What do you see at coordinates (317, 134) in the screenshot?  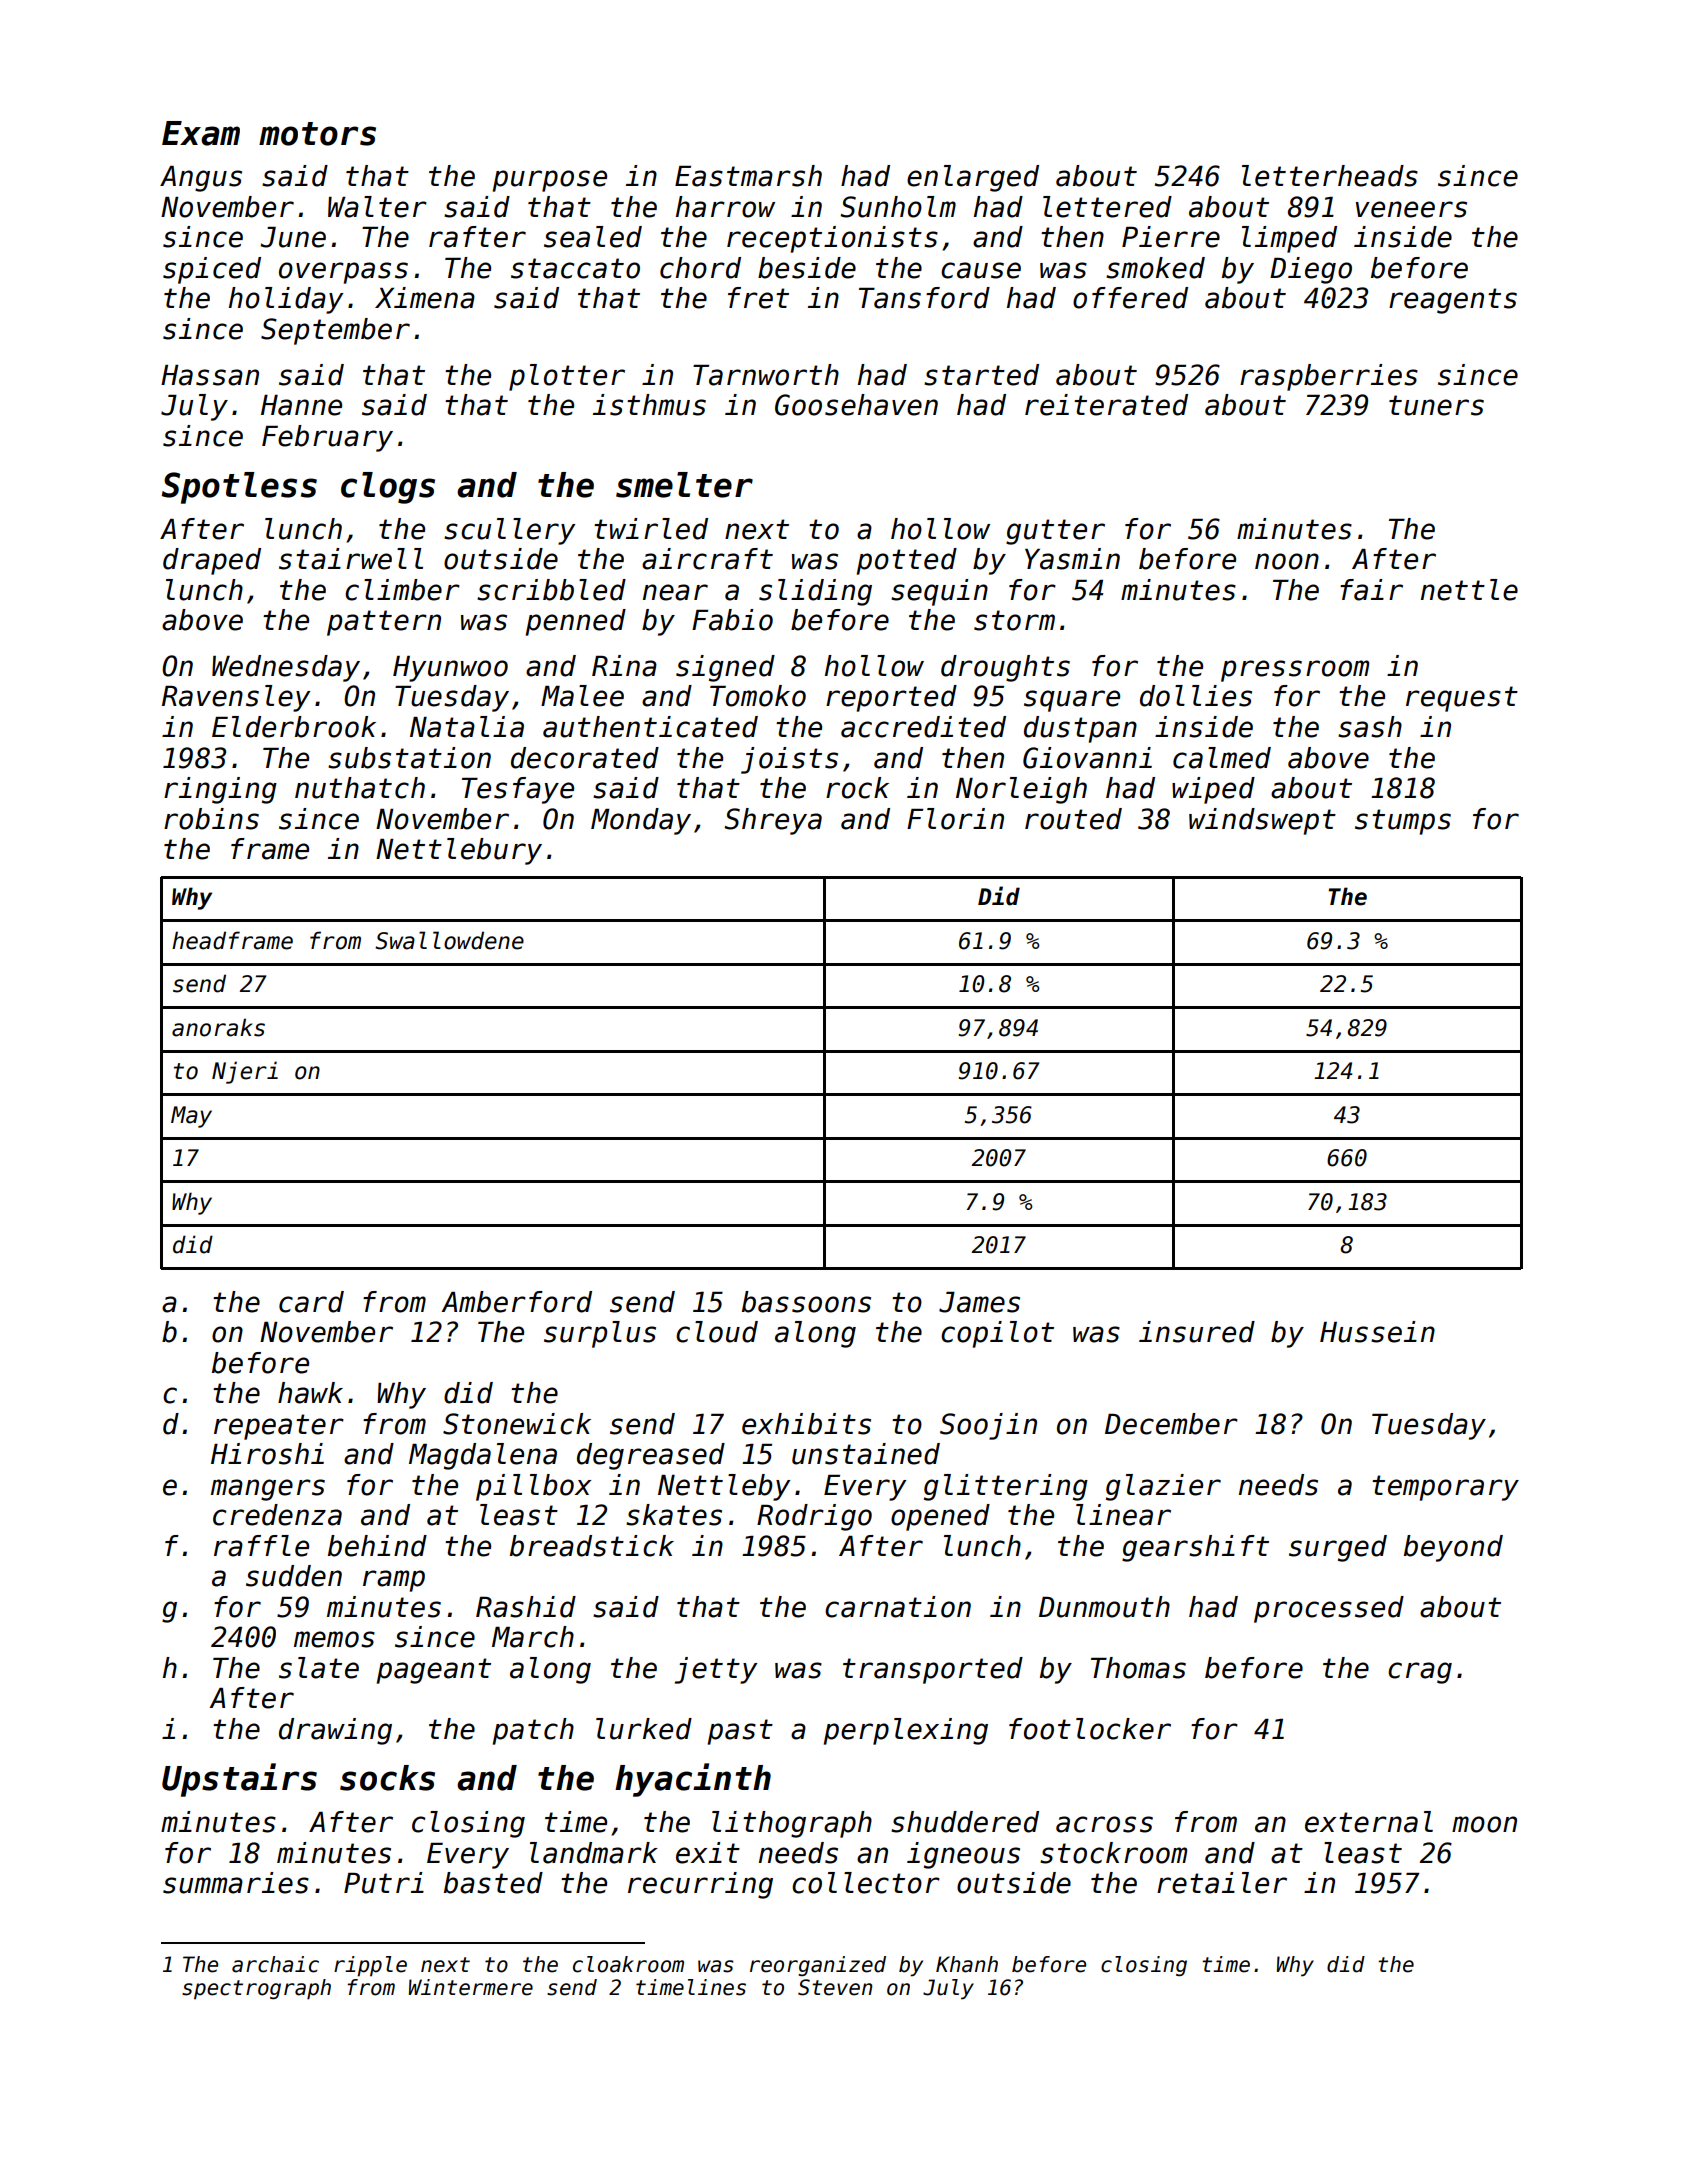 I see `motors` at bounding box center [317, 134].
